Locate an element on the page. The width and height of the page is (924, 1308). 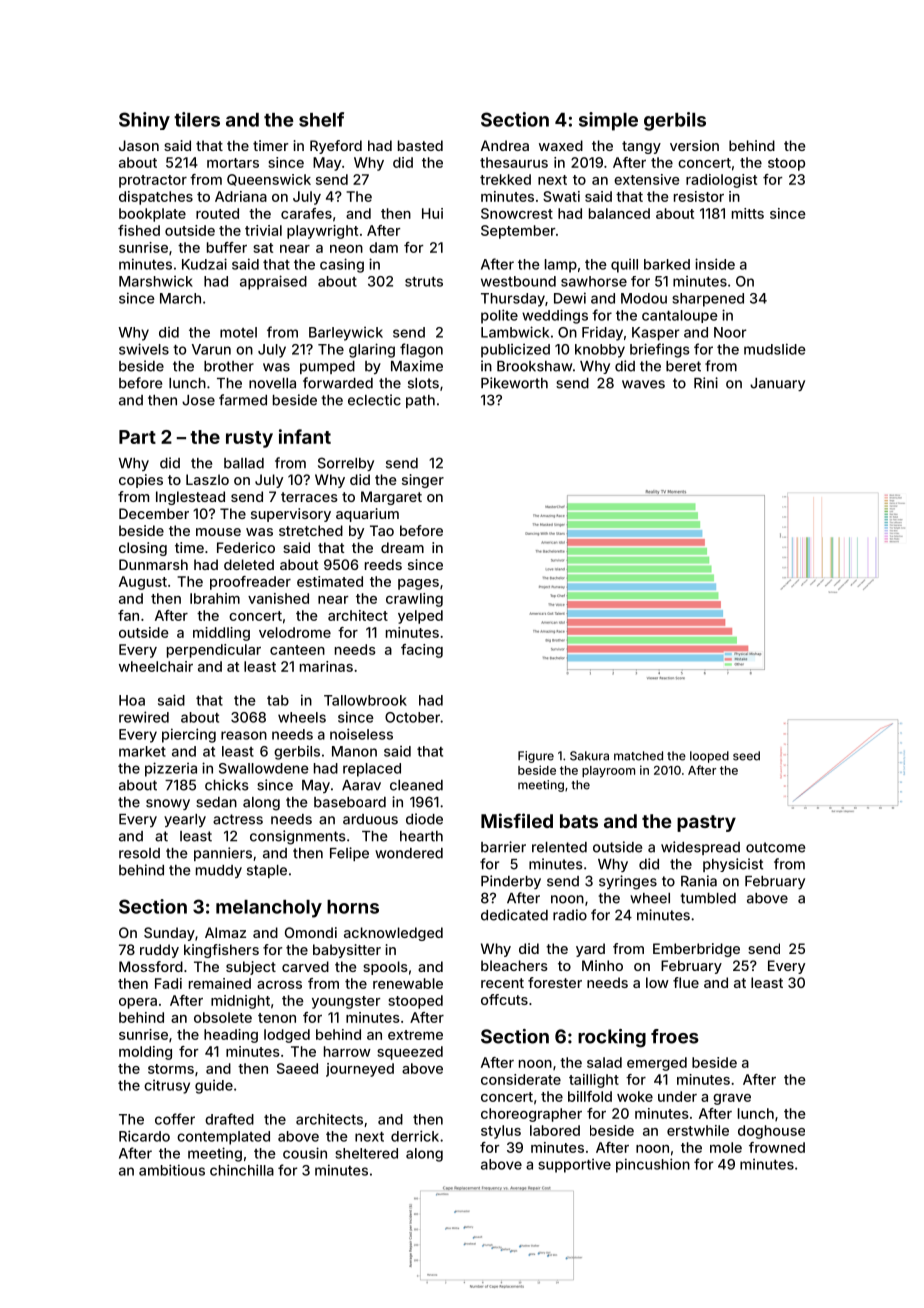
basted is located at coordinates (420, 145).
